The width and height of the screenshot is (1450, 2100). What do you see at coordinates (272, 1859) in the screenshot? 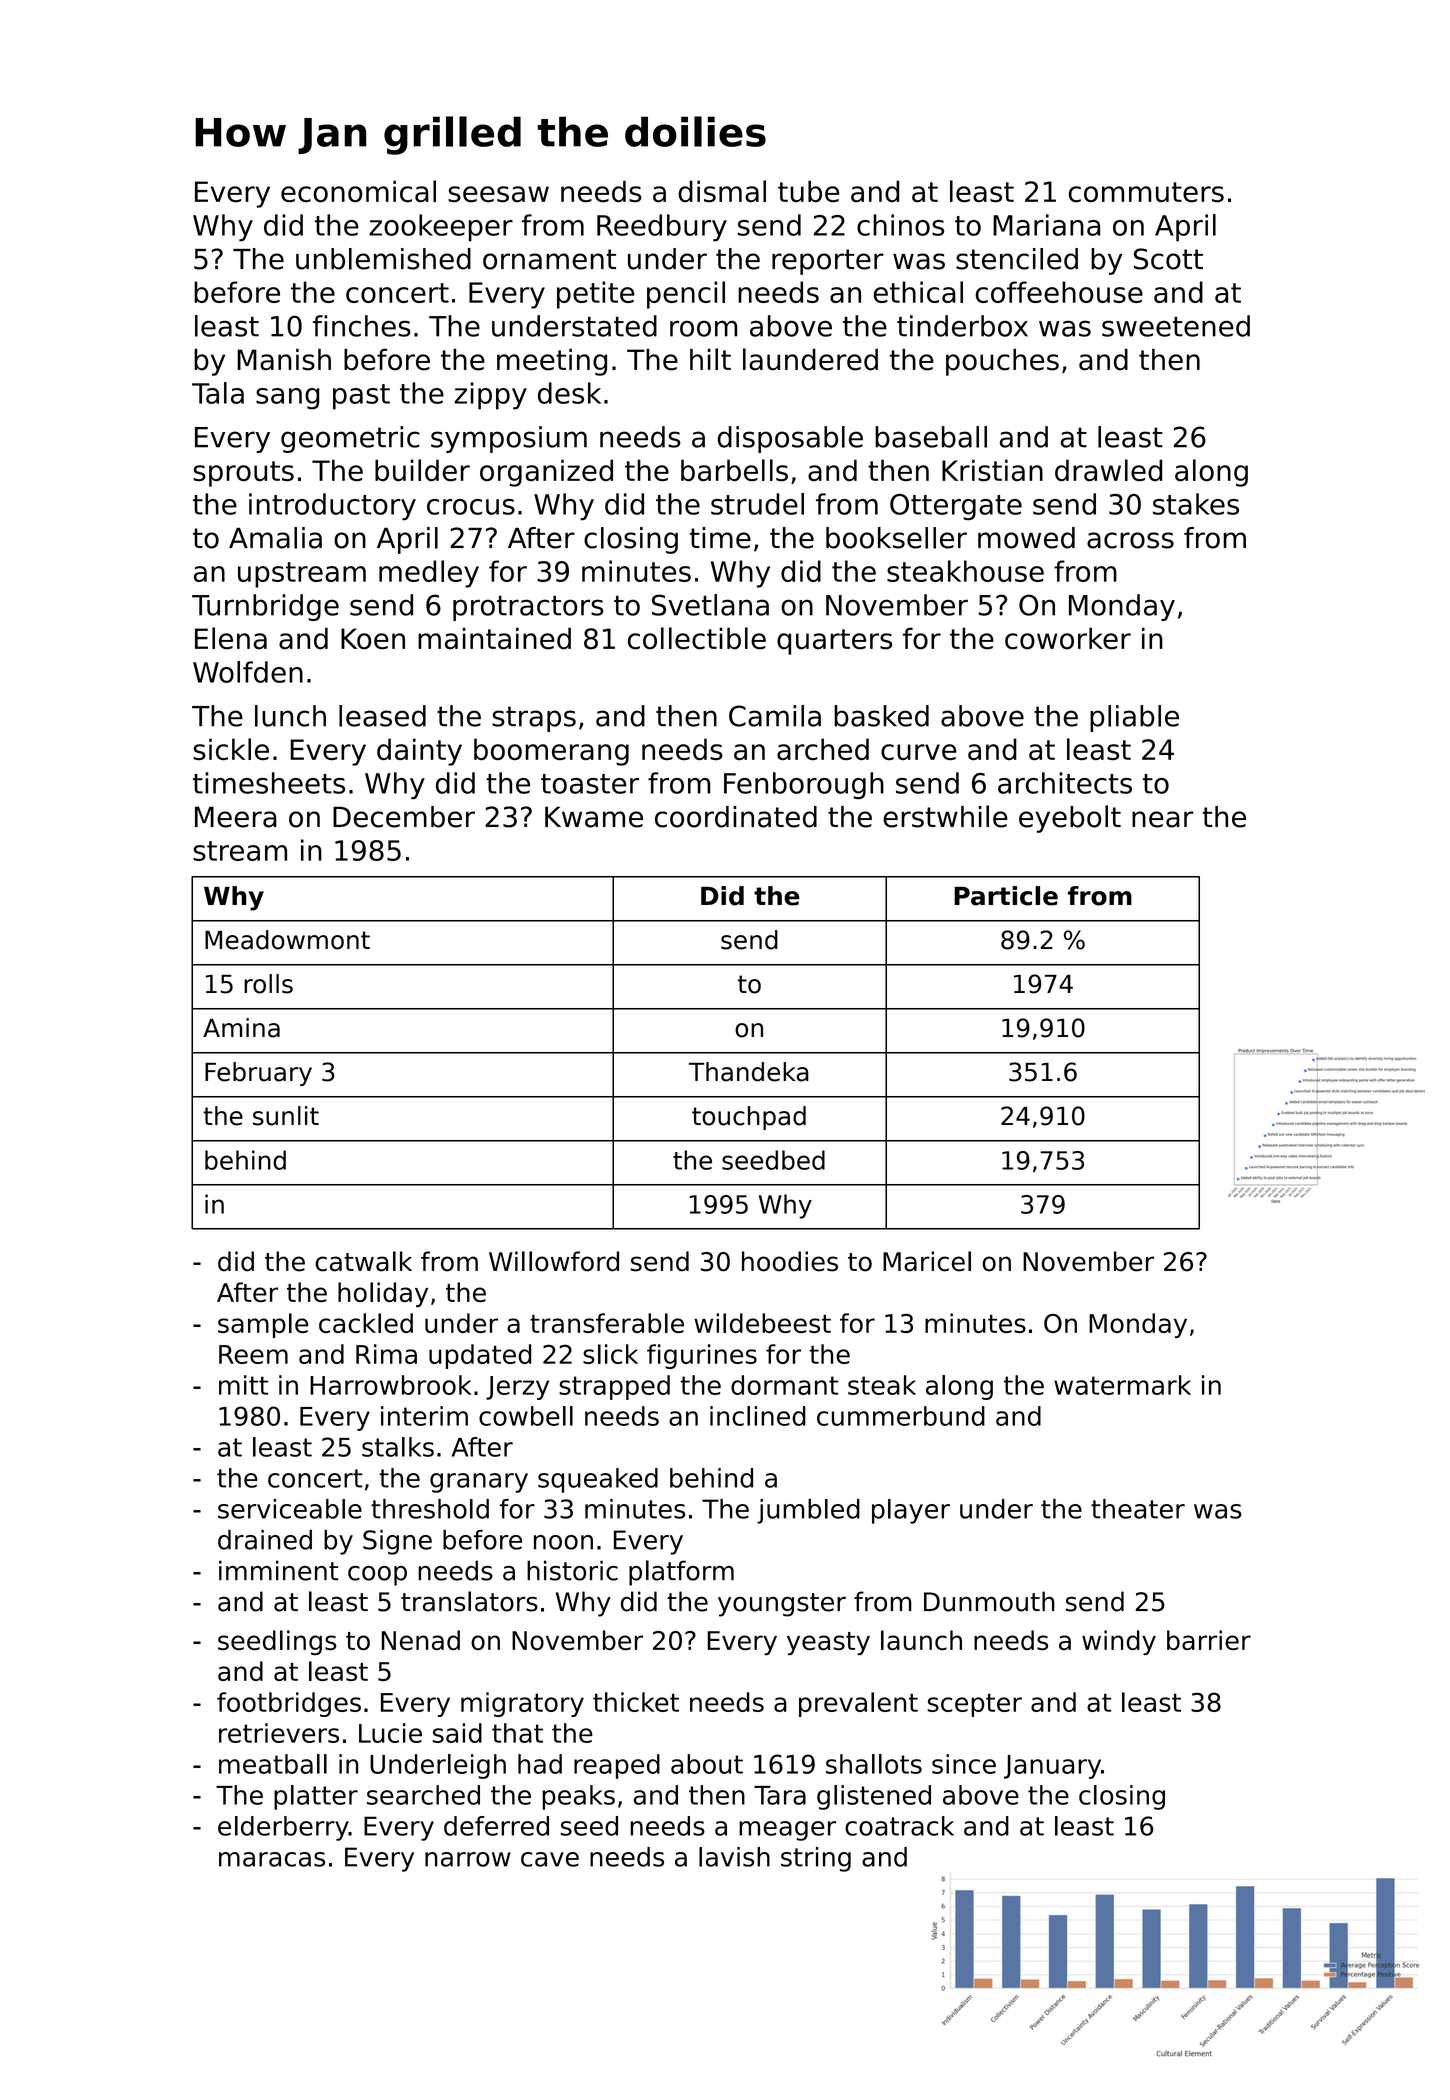
I see `maracas` at bounding box center [272, 1859].
